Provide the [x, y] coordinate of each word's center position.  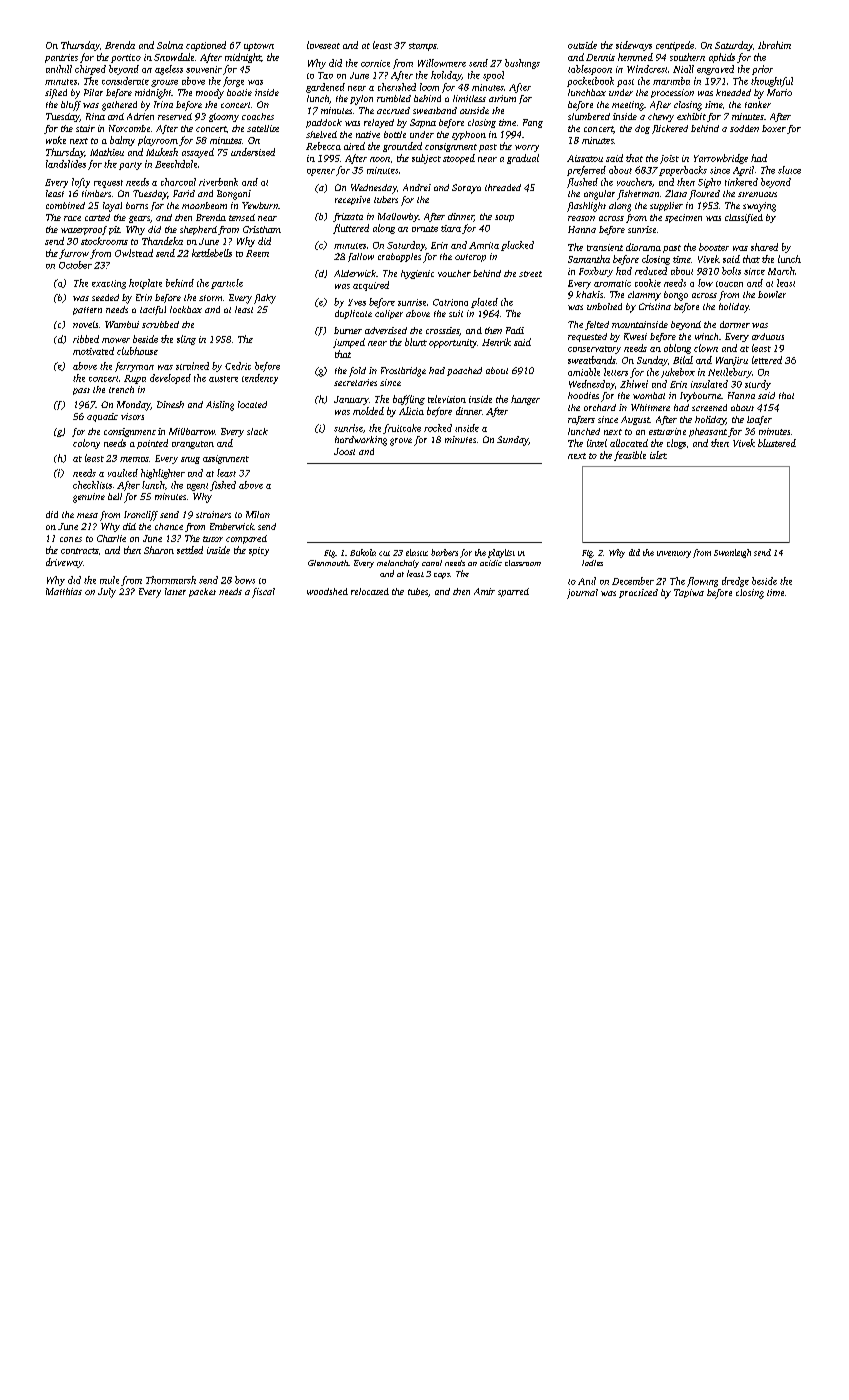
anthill [59, 69]
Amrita [484, 245]
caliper [389, 314]
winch [706, 336]
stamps [423, 47]
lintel [597, 443]
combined [65, 205]
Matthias [64, 591]
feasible [630, 456]
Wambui [122, 324]
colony [86, 444]
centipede [675, 46]
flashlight [586, 207]
